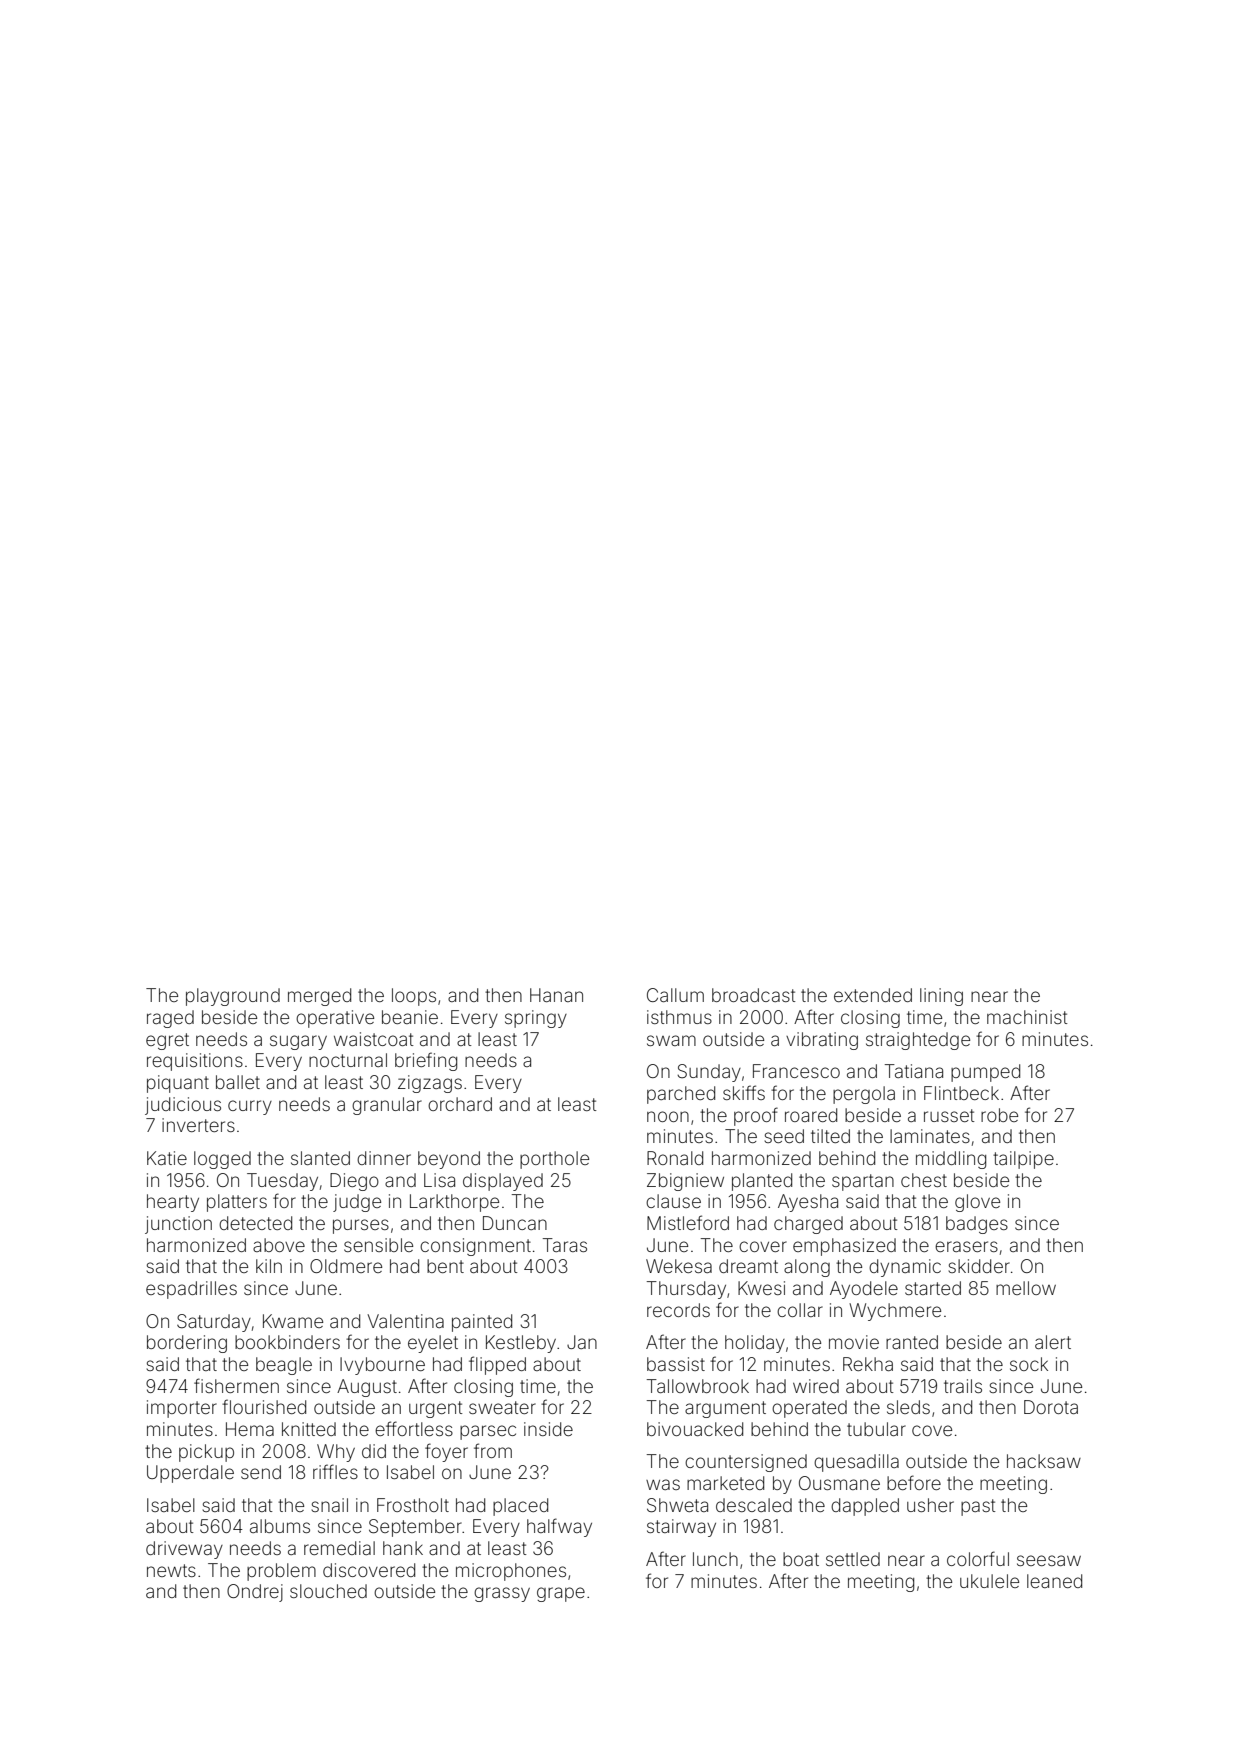 This screenshot has width=1246, height=1763. I want to click on Ondrej, so click(255, 1593).
